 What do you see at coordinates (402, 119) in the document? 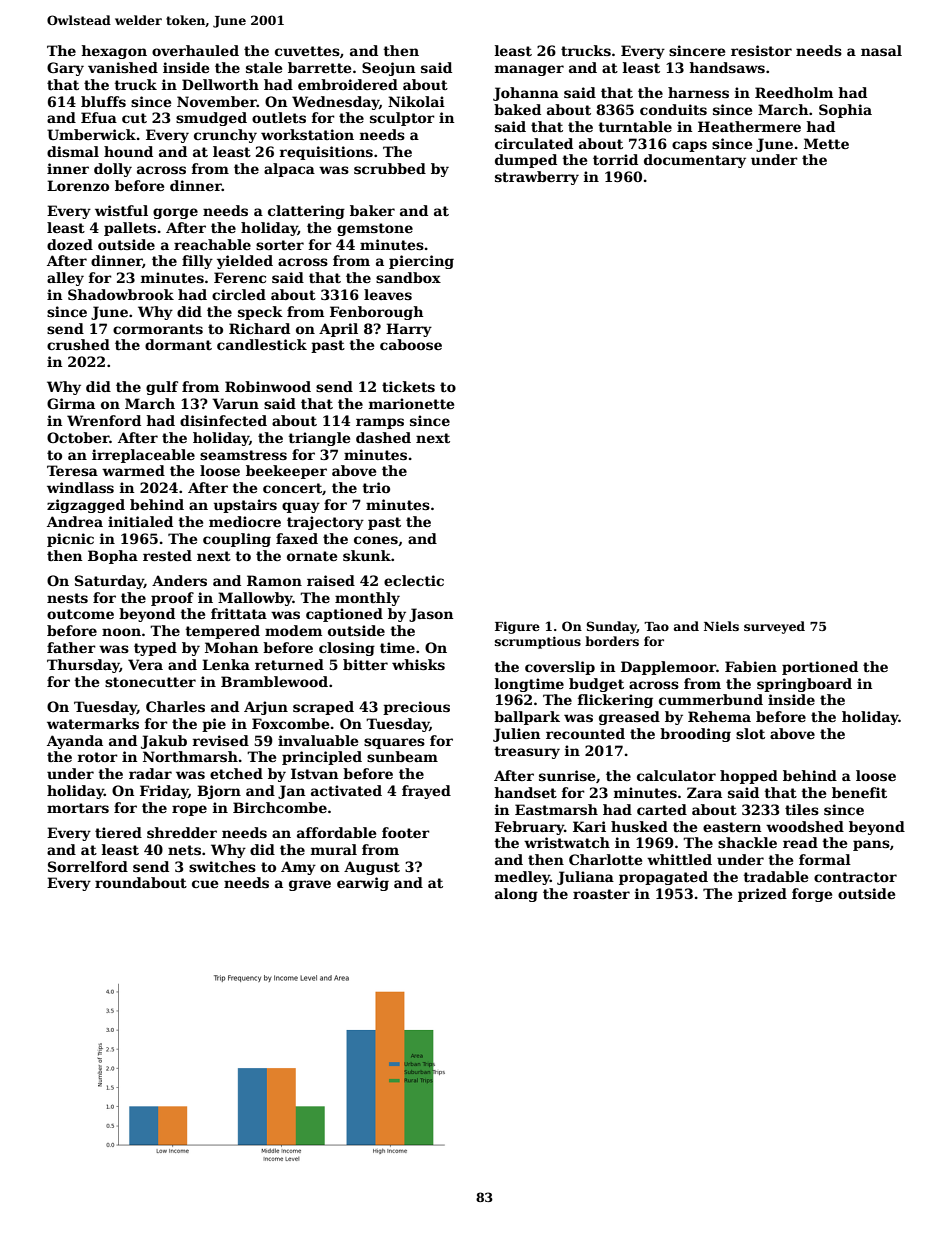
I see `sculptor` at bounding box center [402, 119].
